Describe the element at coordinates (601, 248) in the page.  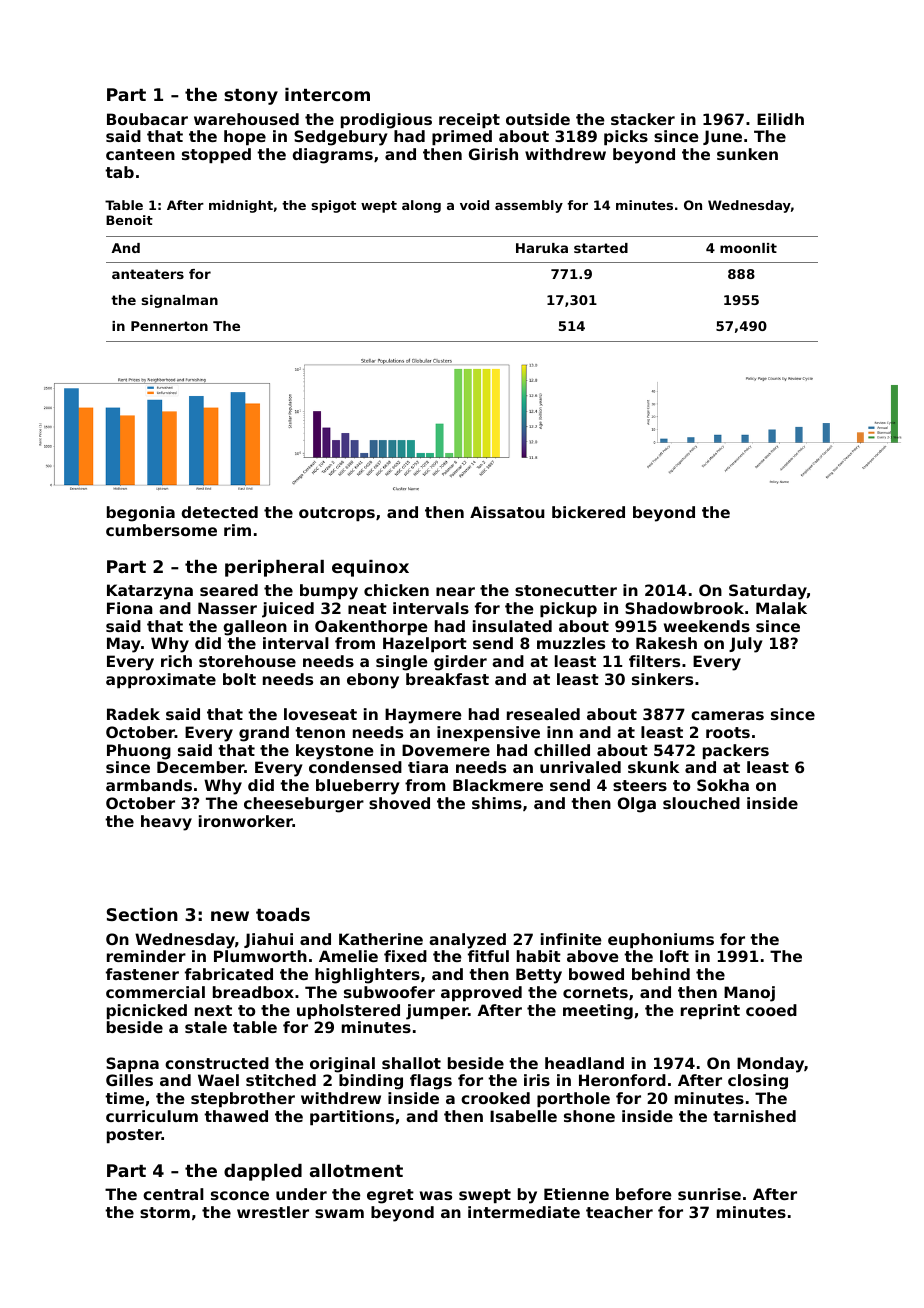
I see `started` at that location.
